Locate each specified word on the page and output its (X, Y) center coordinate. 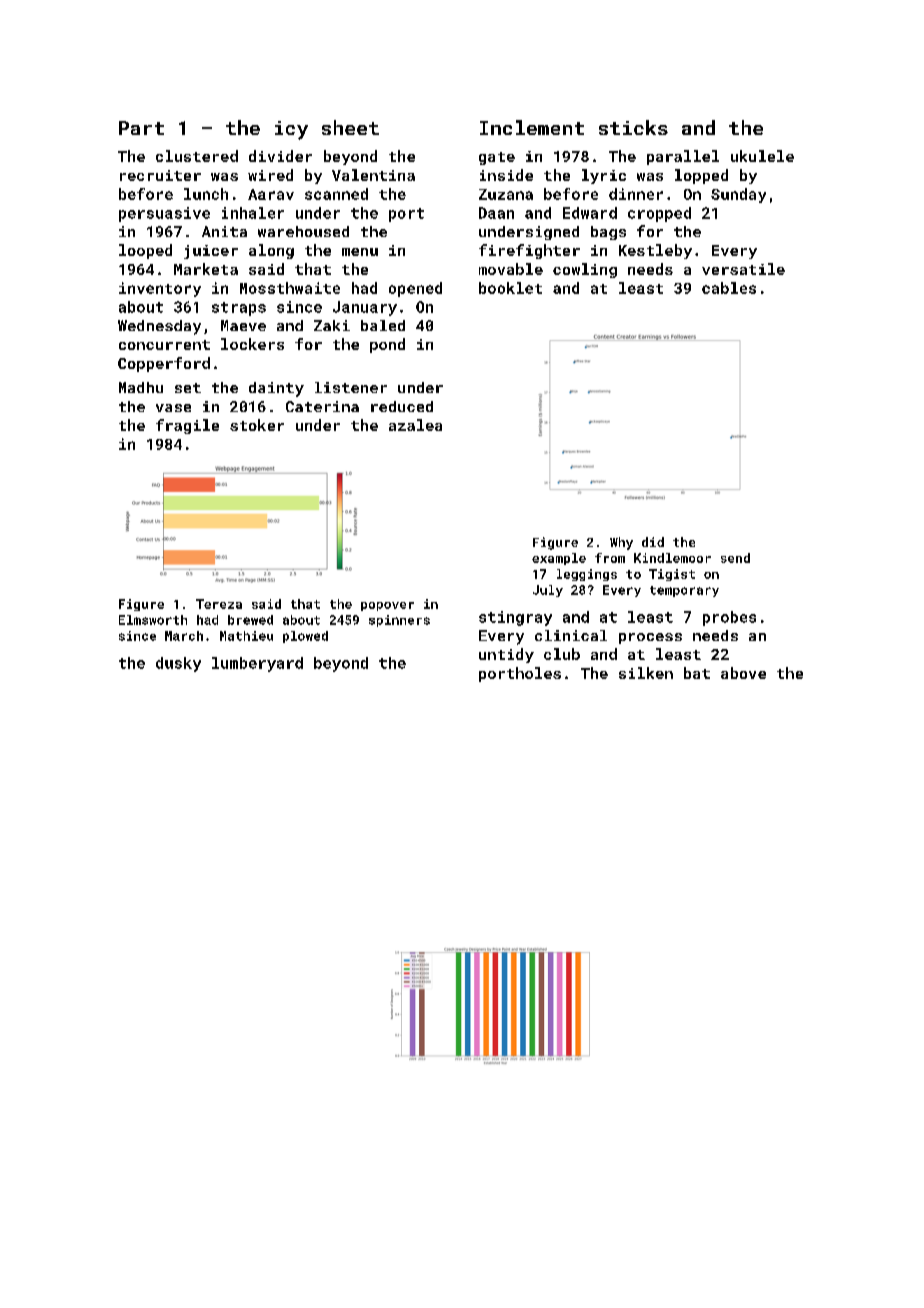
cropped (659, 214)
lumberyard (257, 664)
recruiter (160, 175)
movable (511, 269)
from (610, 558)
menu (360, 252)
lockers (252, 344)
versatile (743, 269)
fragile (187, 426)
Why (621, 543)
